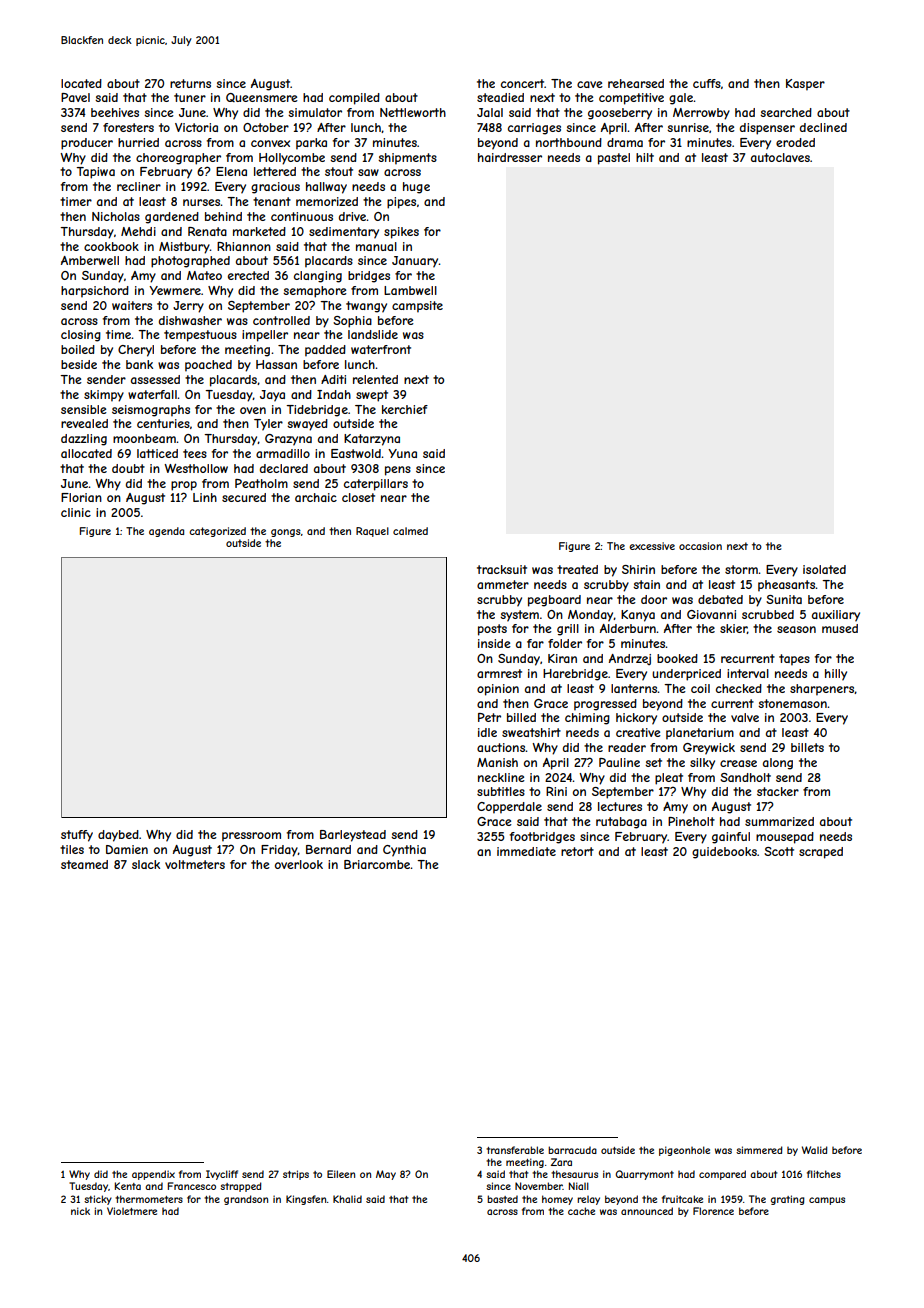 This document has width=924, height=1308. Describe the element at coordinates (785, 838) in the document. I see `mousepad` at that location.
